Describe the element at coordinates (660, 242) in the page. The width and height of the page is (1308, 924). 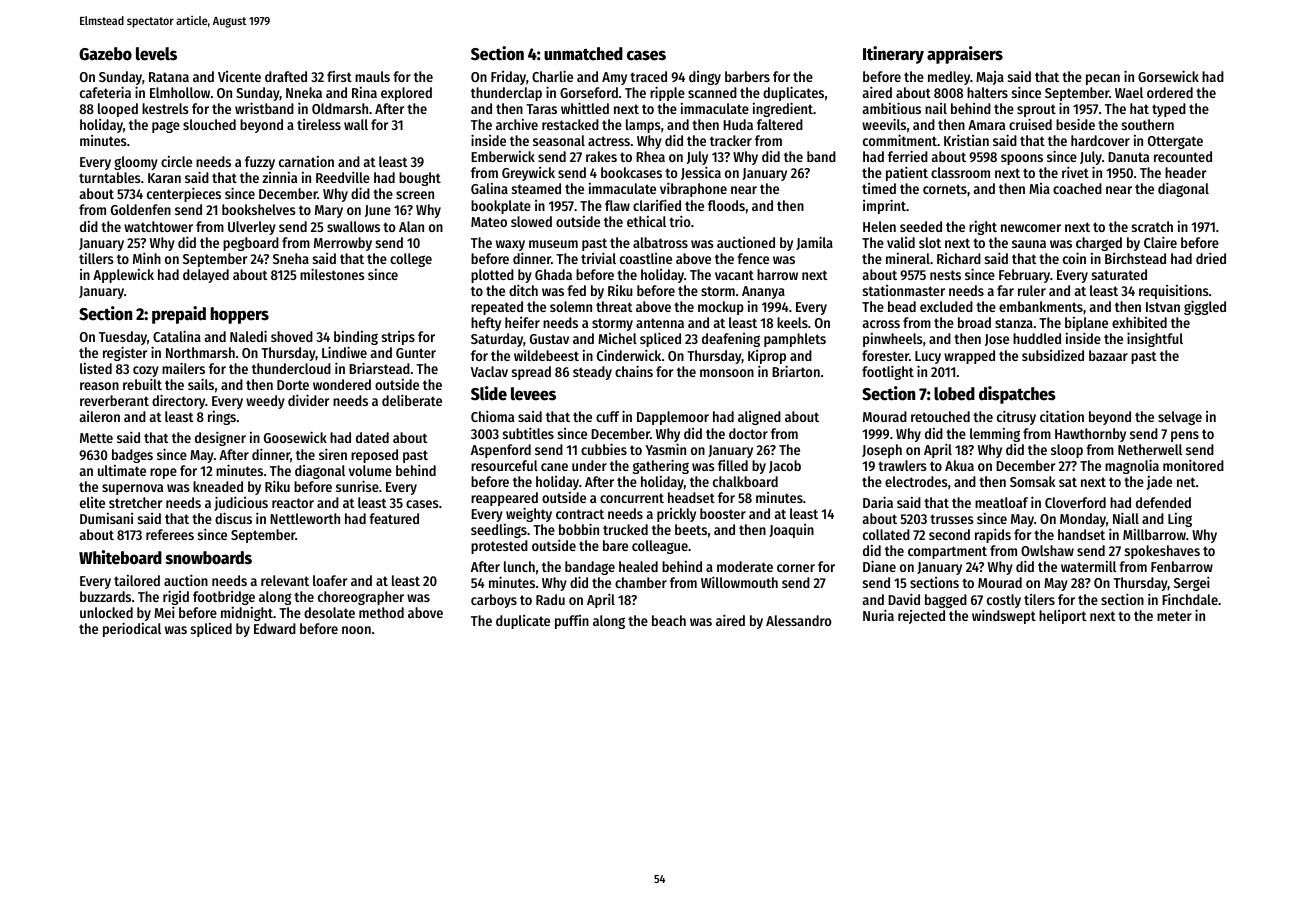
I see `albatross` at that location.
